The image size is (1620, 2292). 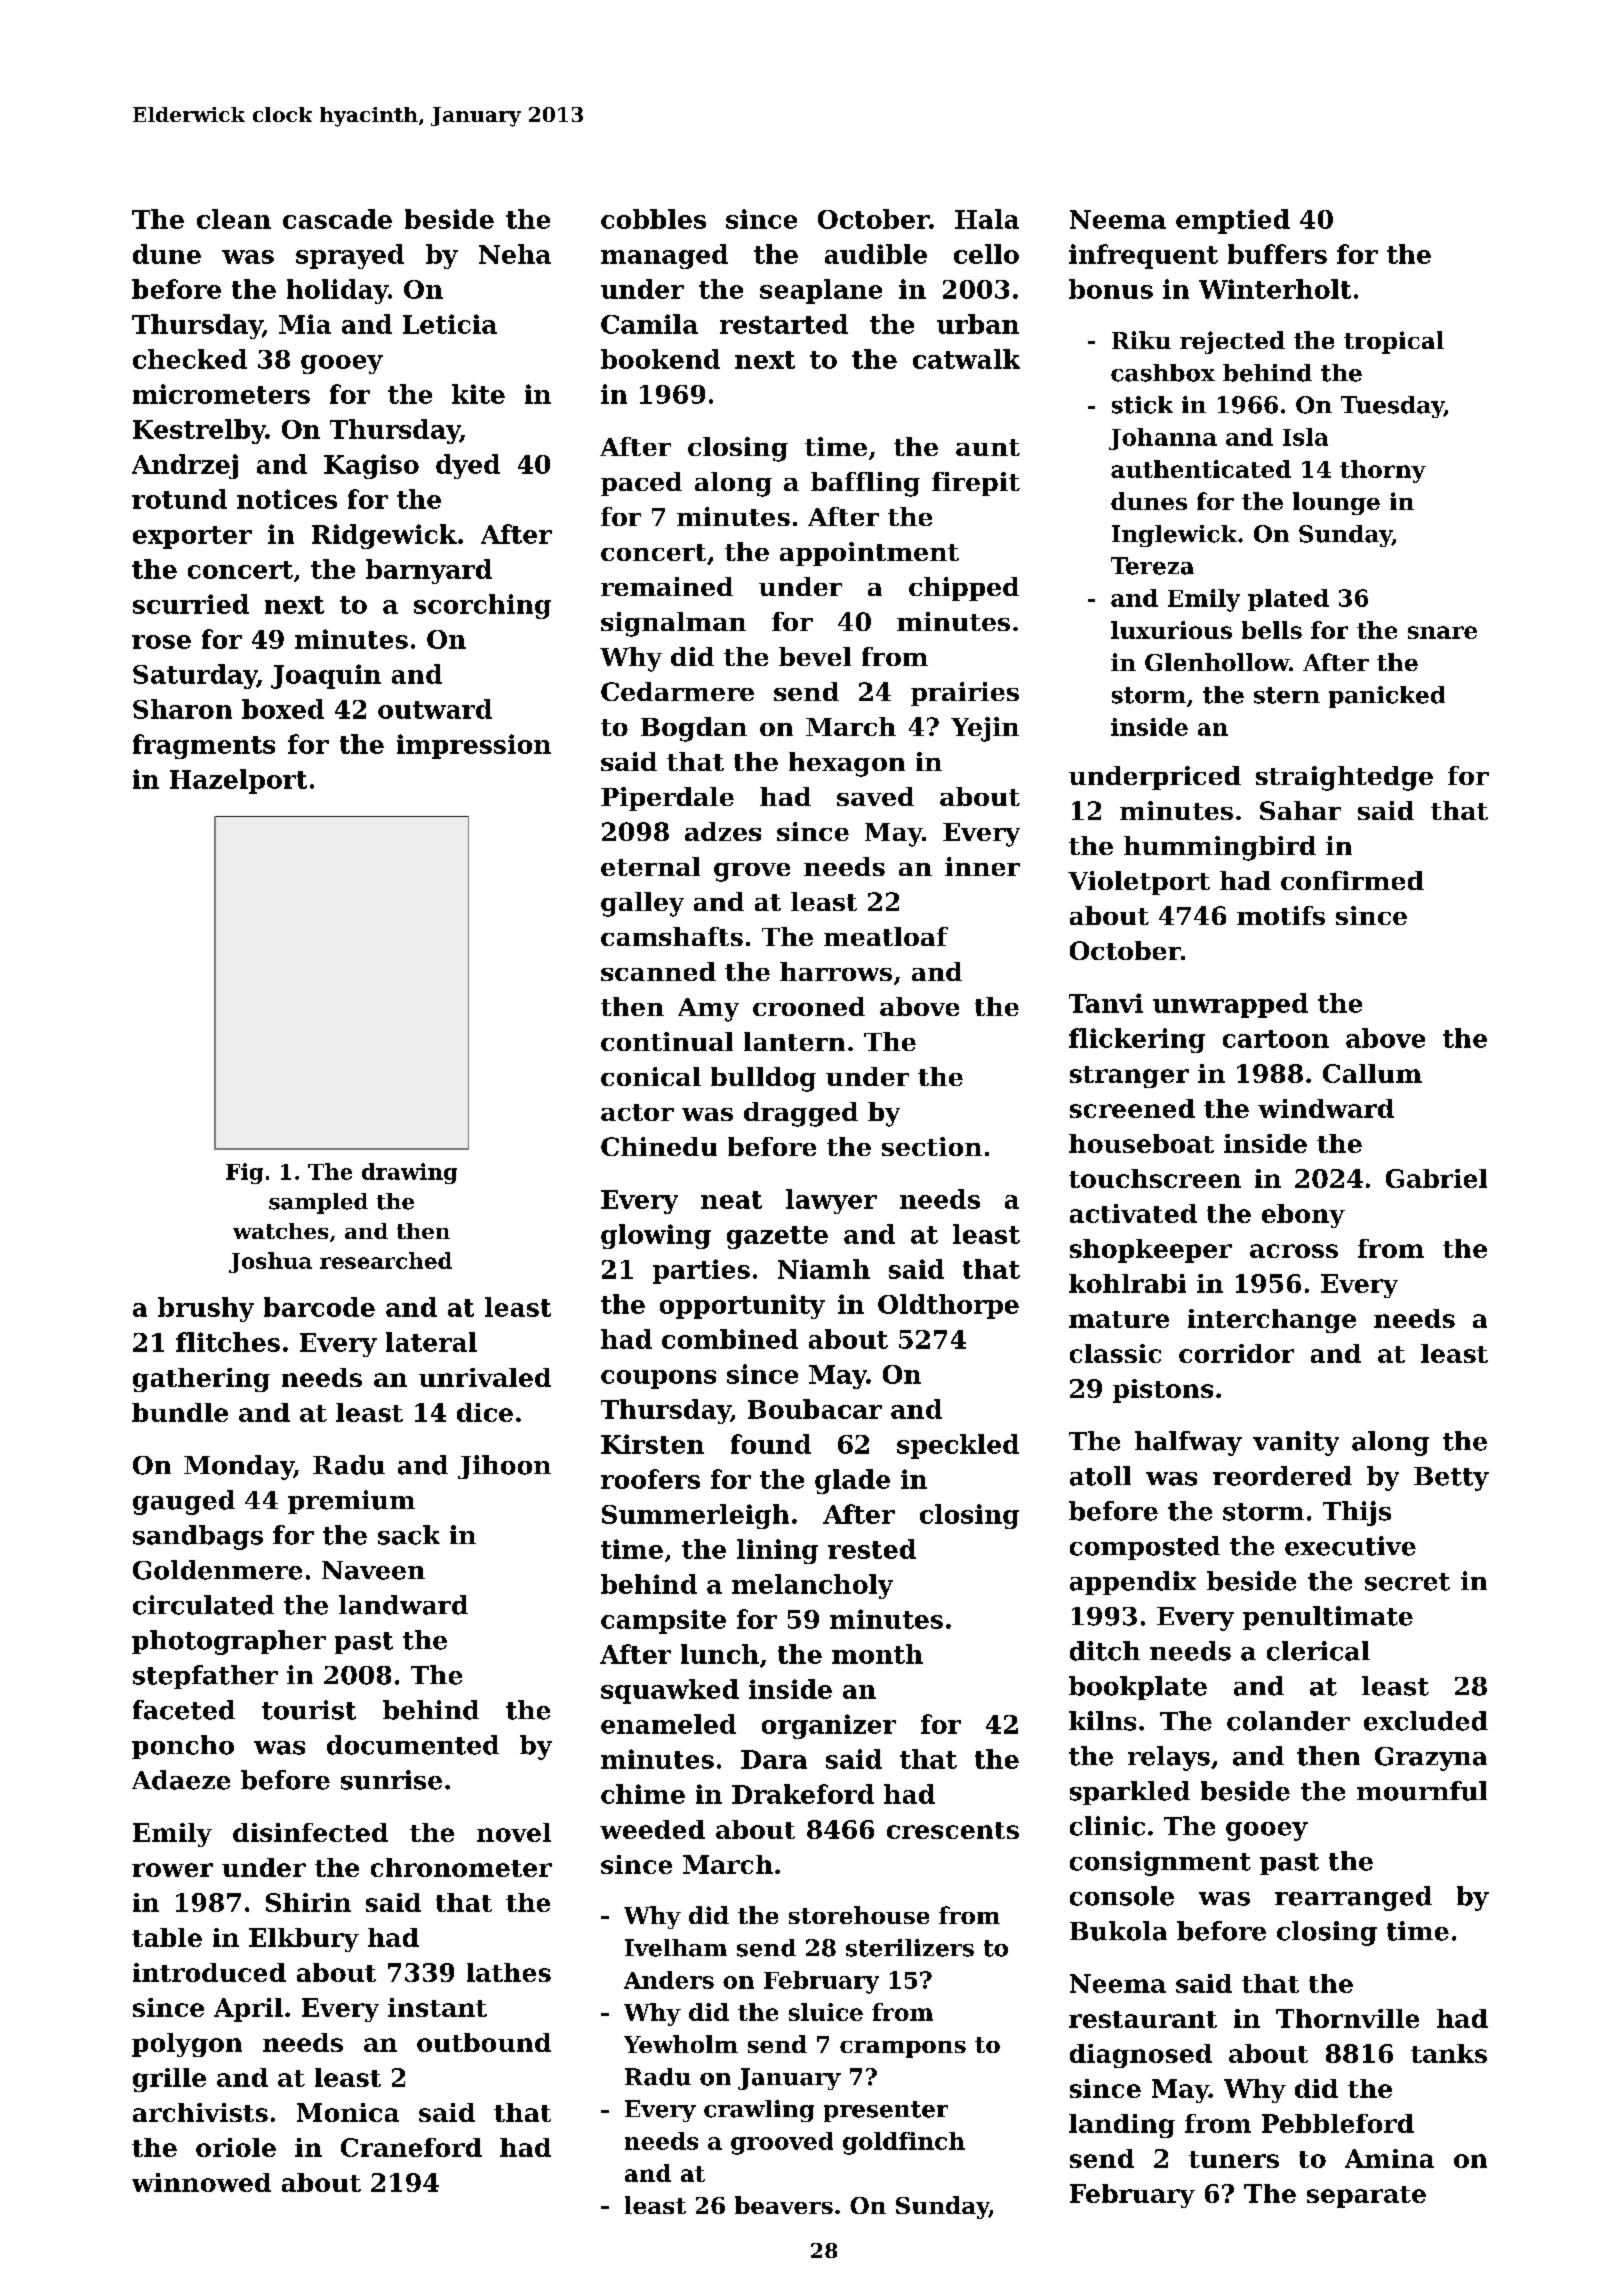 I want to click on firepit, so click(x=976, y=484).
